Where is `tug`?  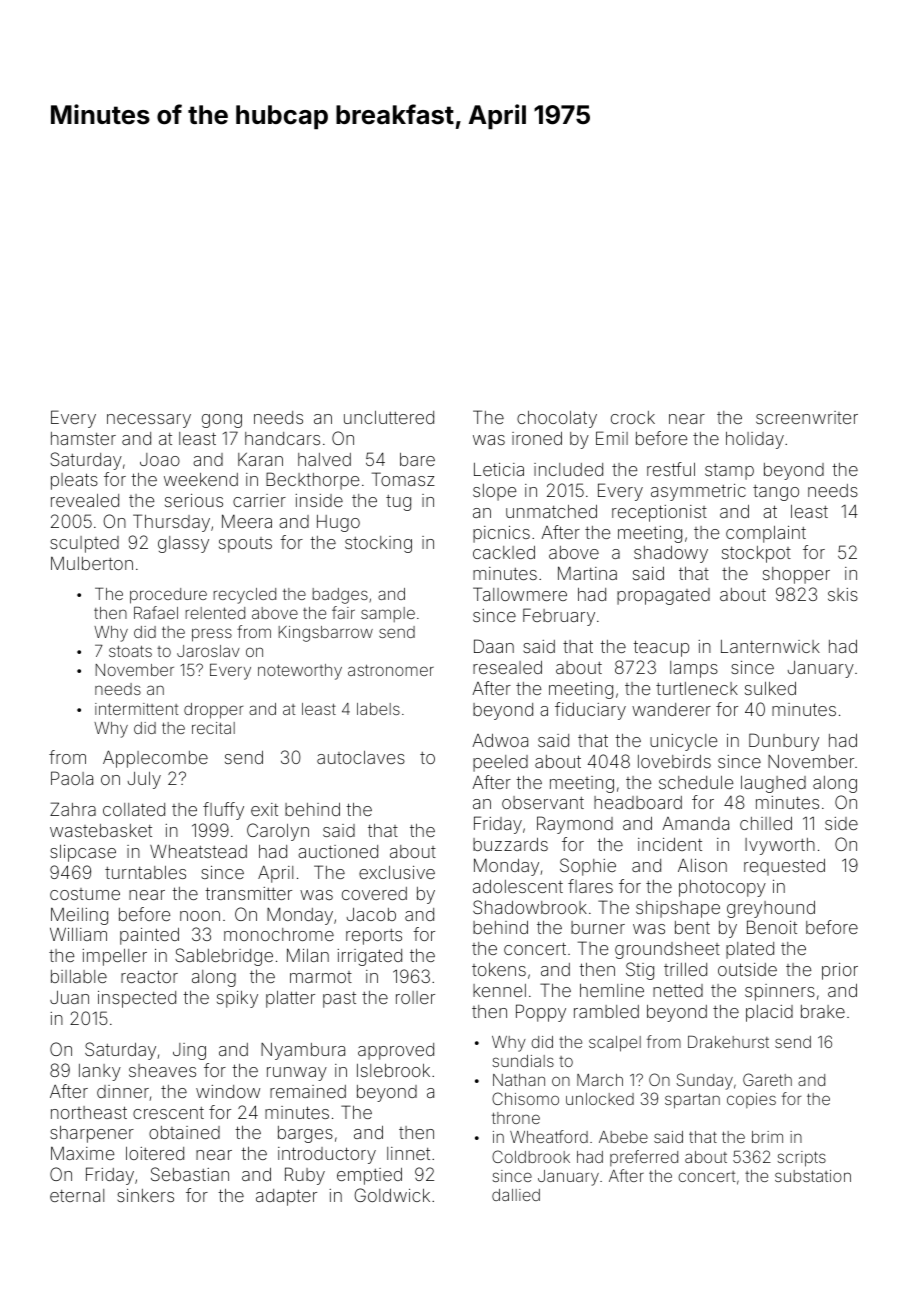 tug is located at coordinates (398, 503).
